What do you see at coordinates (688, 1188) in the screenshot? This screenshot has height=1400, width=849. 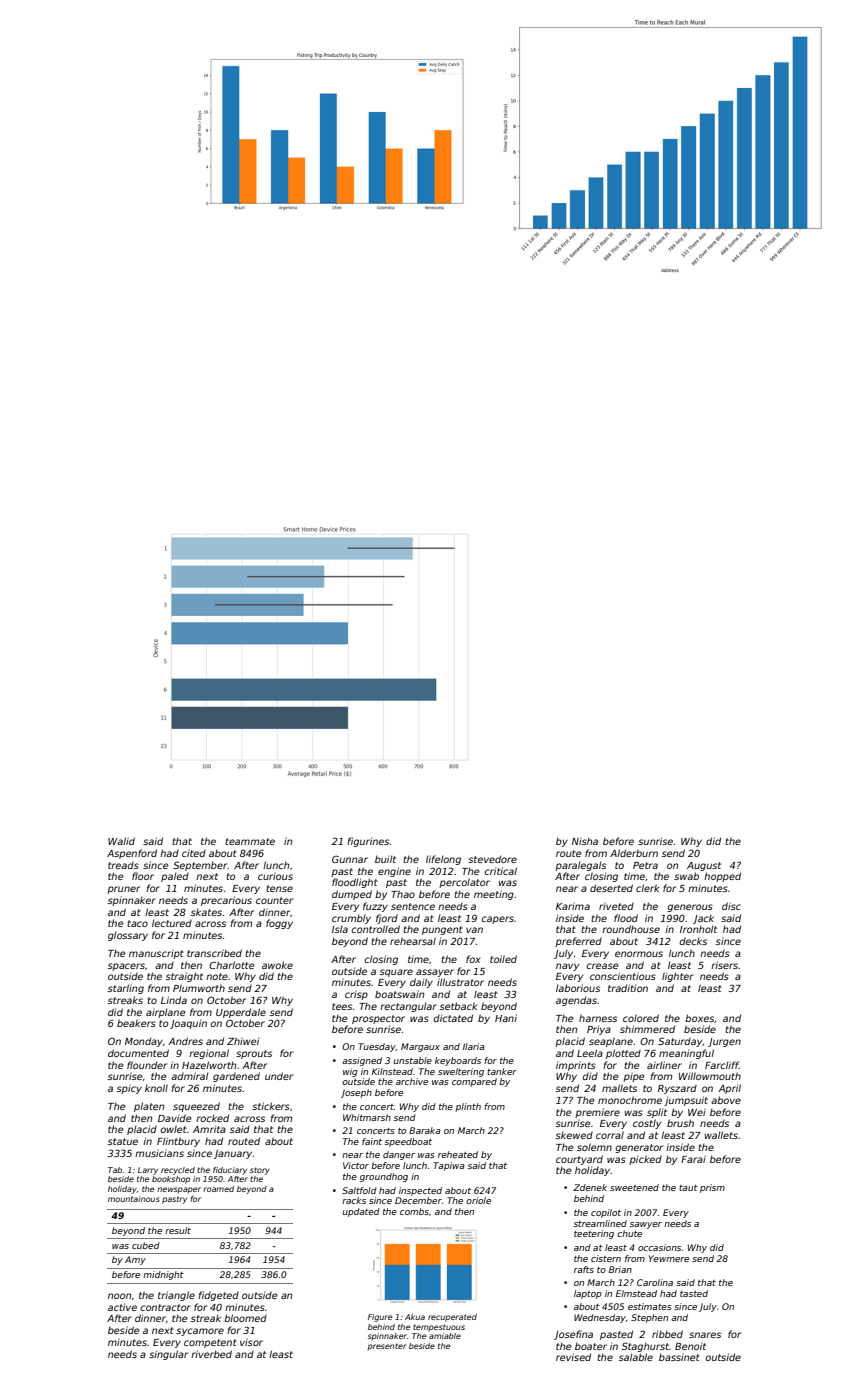 I see `taut` at bounding box center [688, 1188].
